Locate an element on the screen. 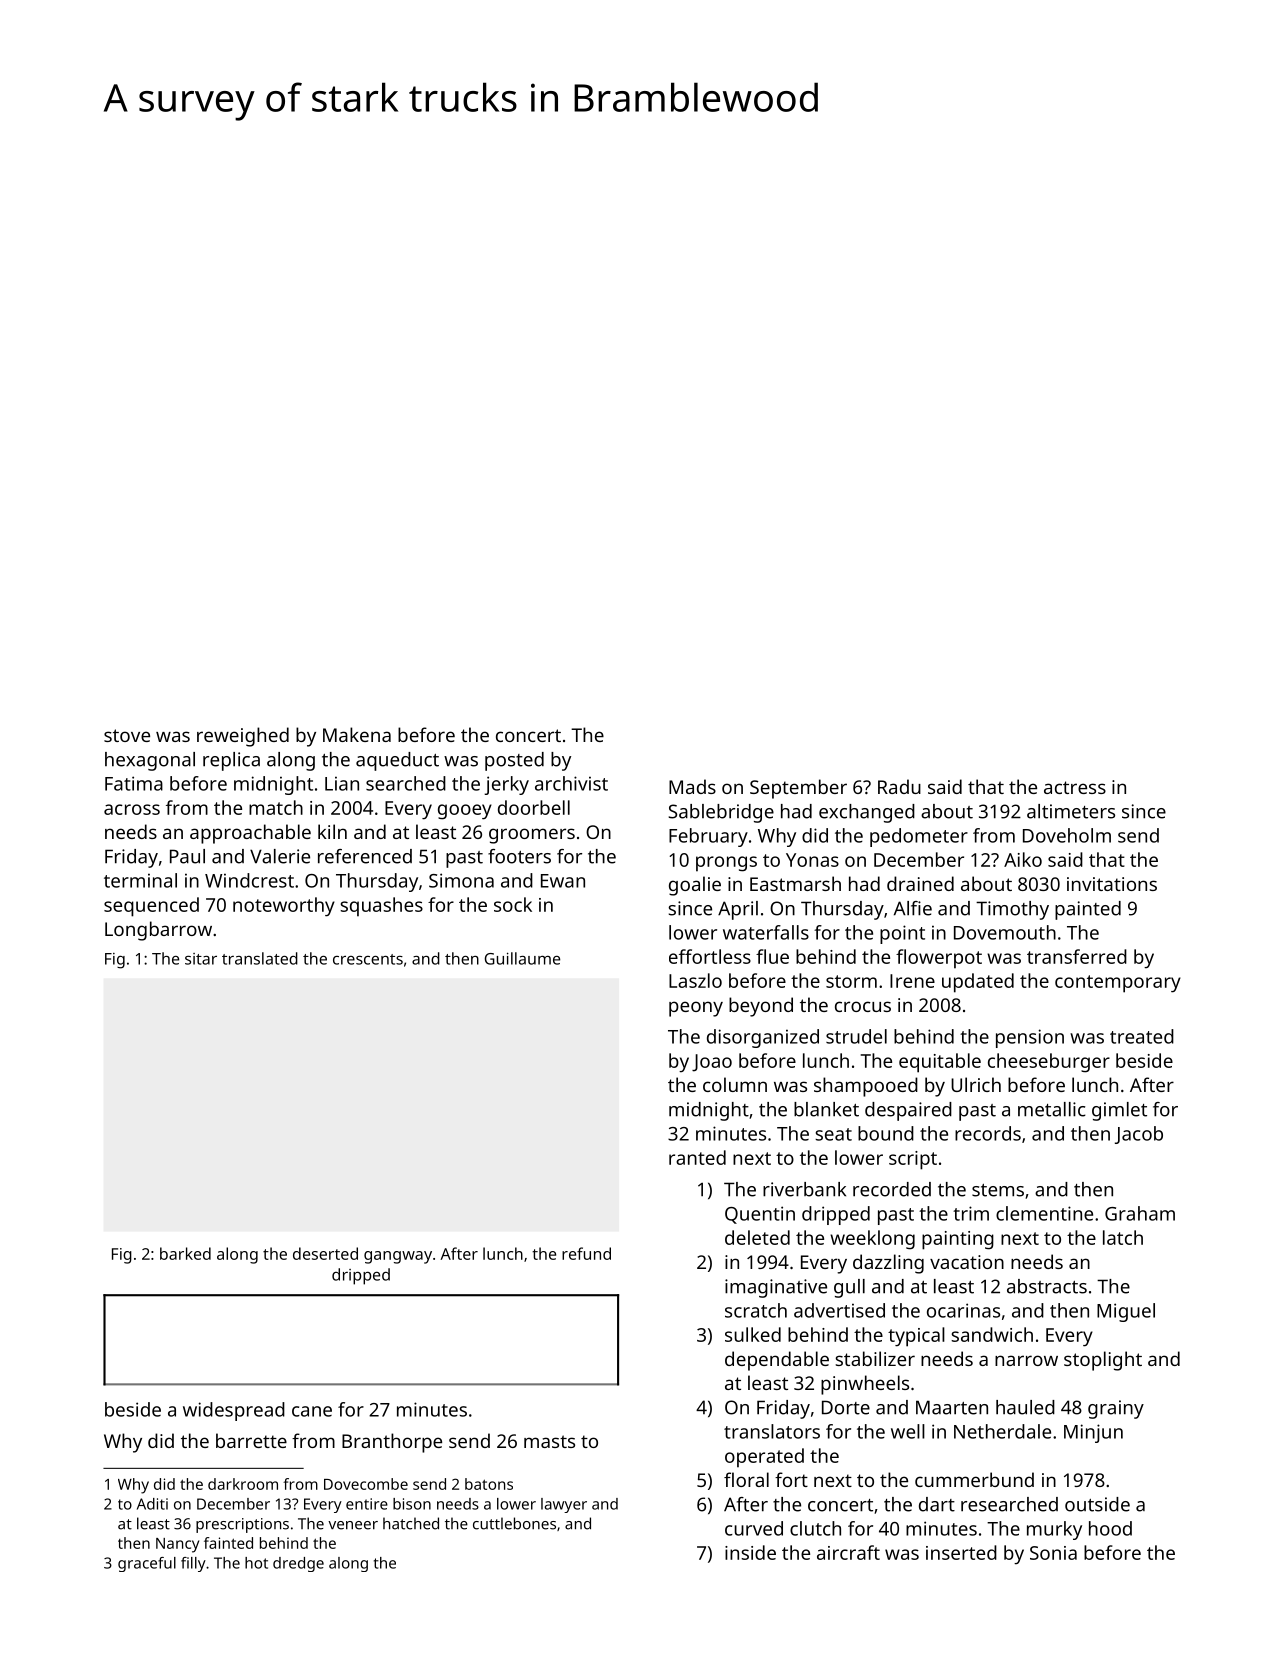  sandwich is located at coordinates (992, 1334).
